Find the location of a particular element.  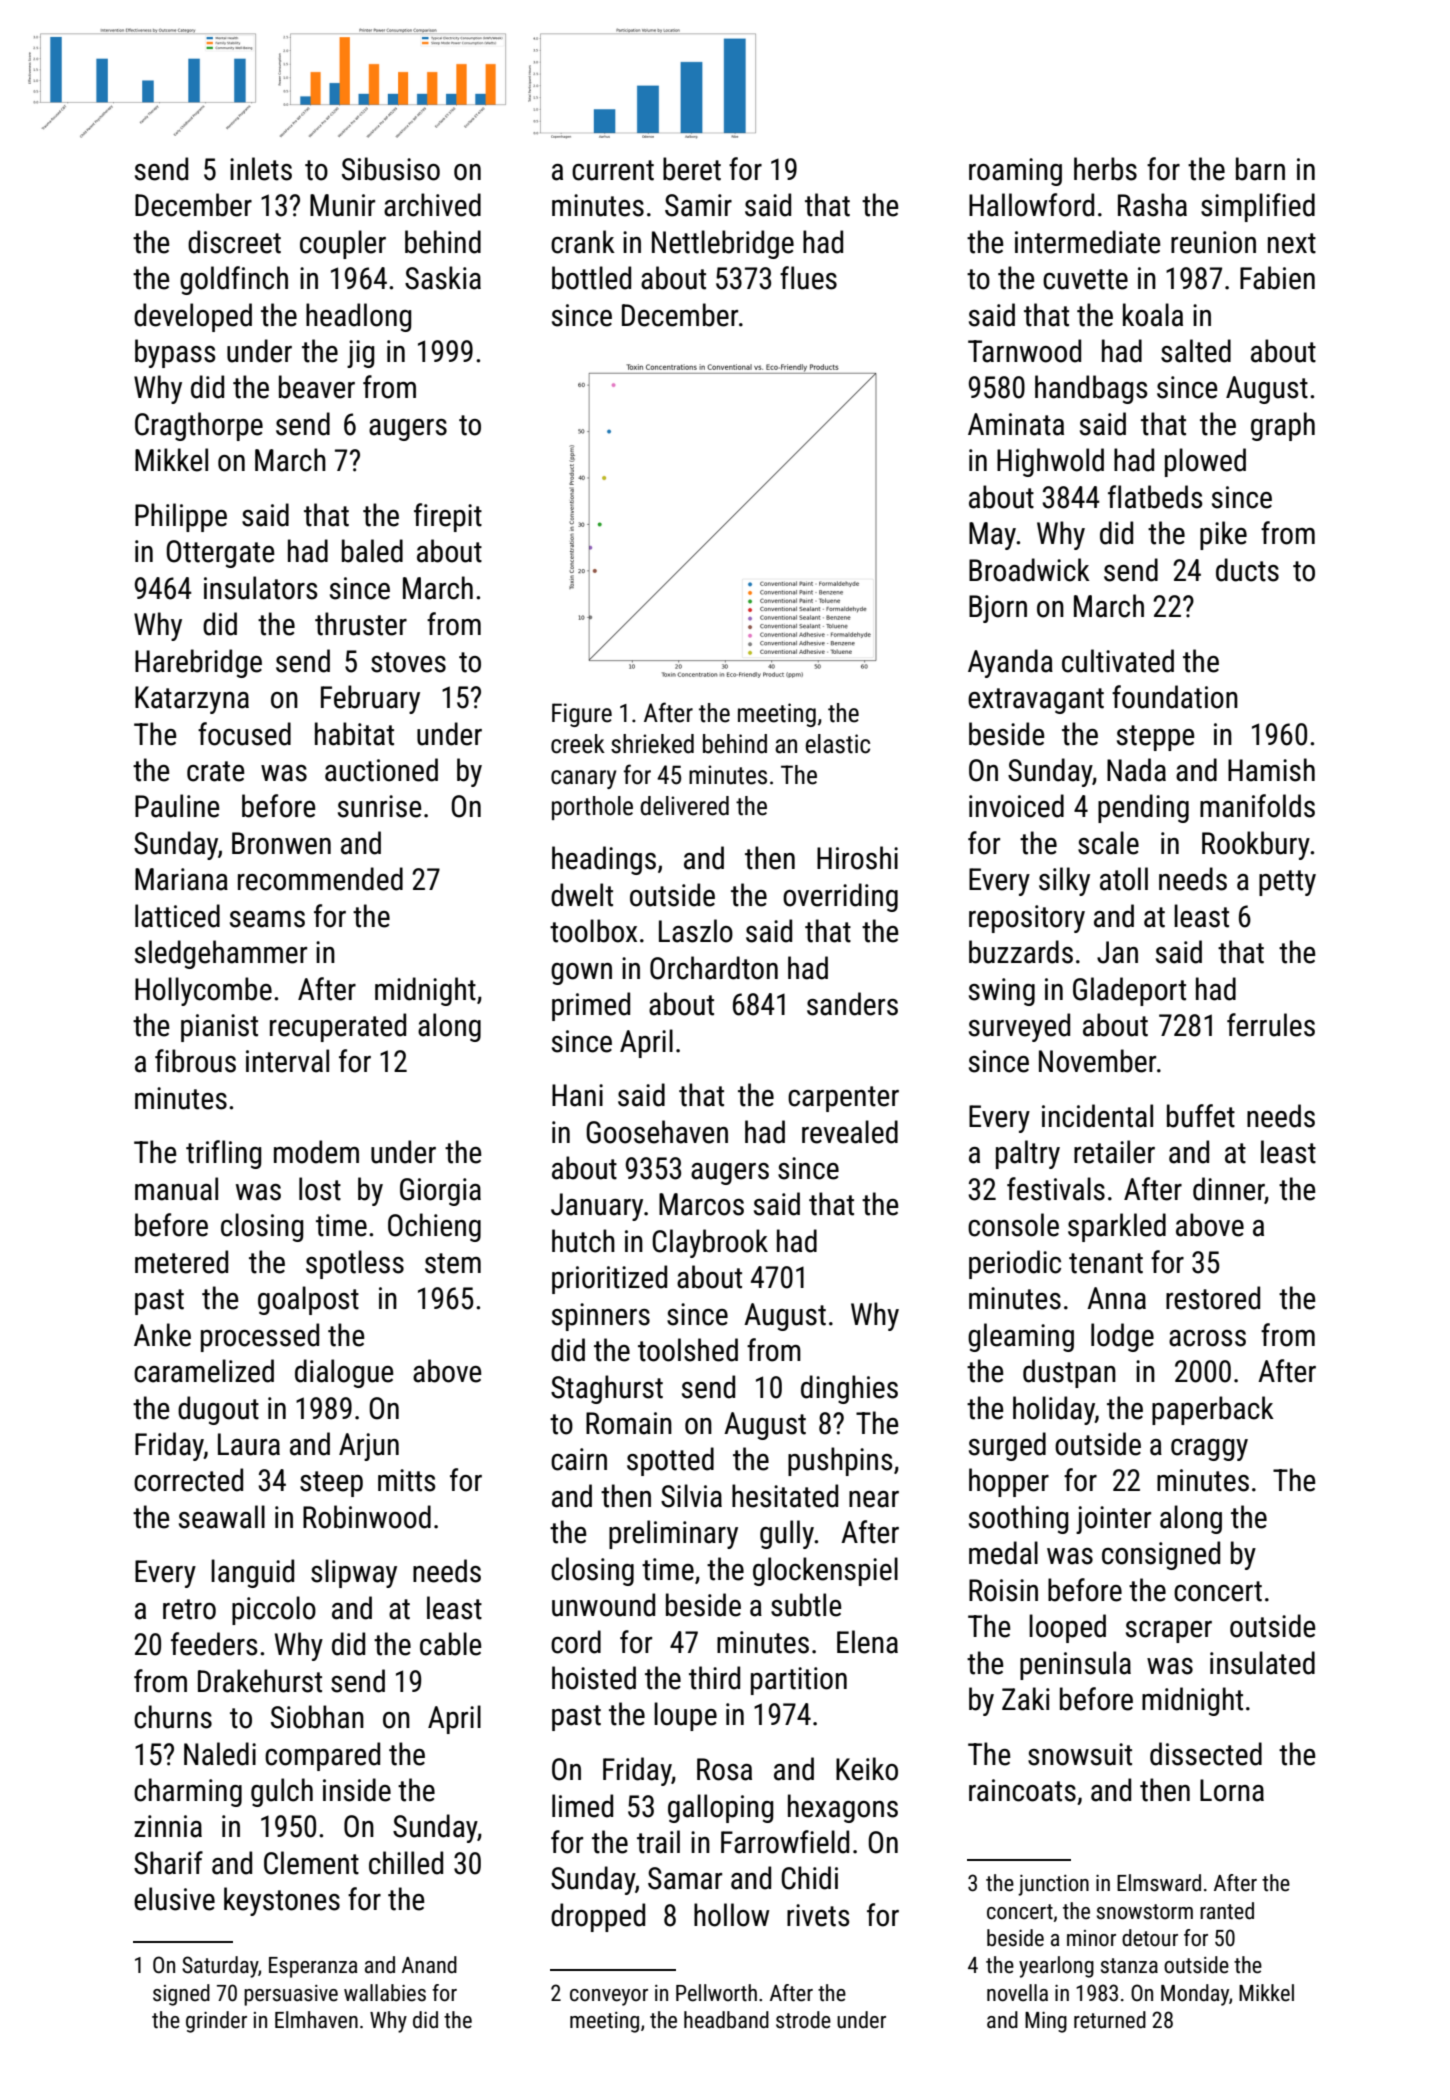

firepit is located at coordinates (448, 517).
